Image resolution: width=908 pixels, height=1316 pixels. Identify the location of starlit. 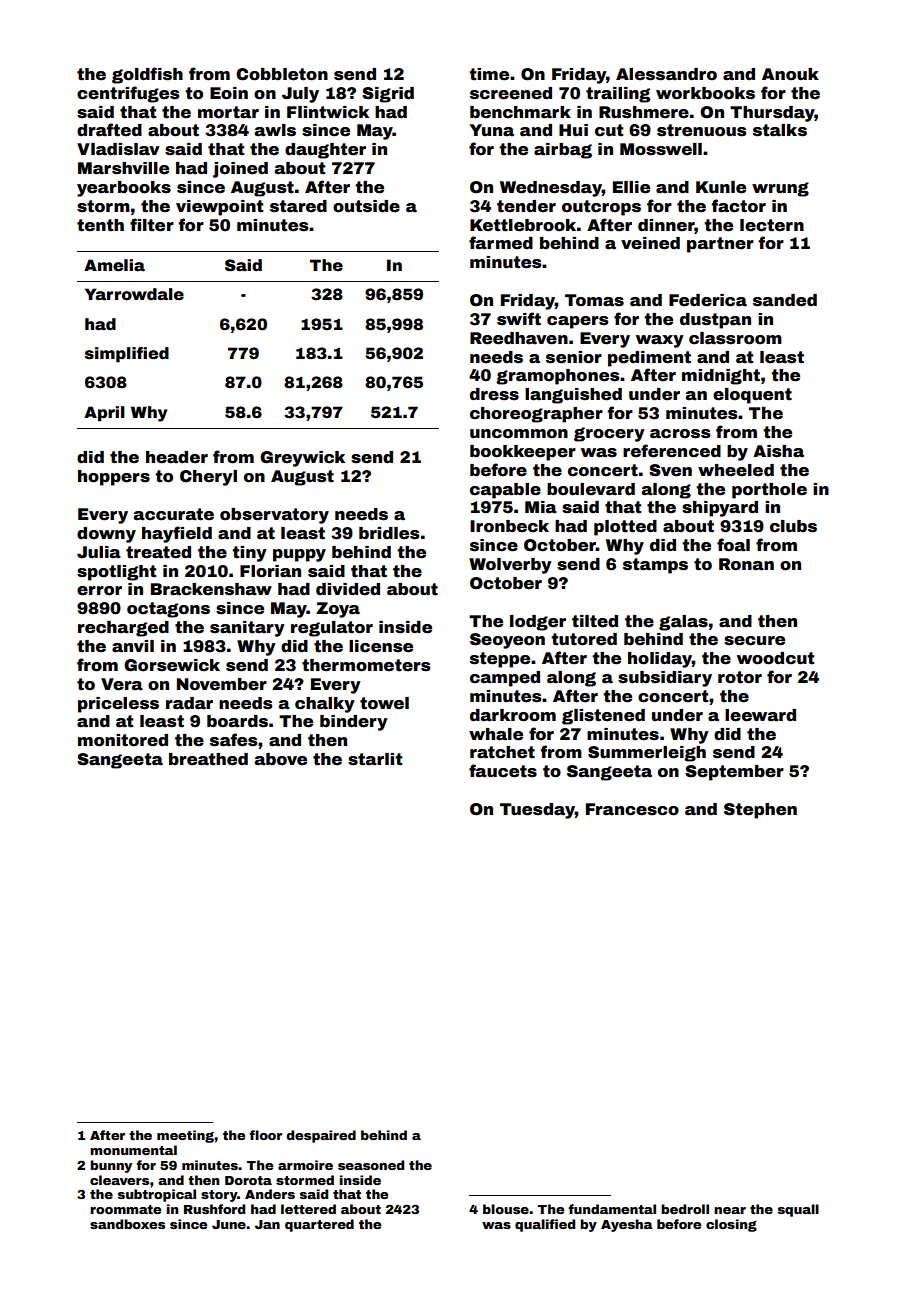
(375, 759).
